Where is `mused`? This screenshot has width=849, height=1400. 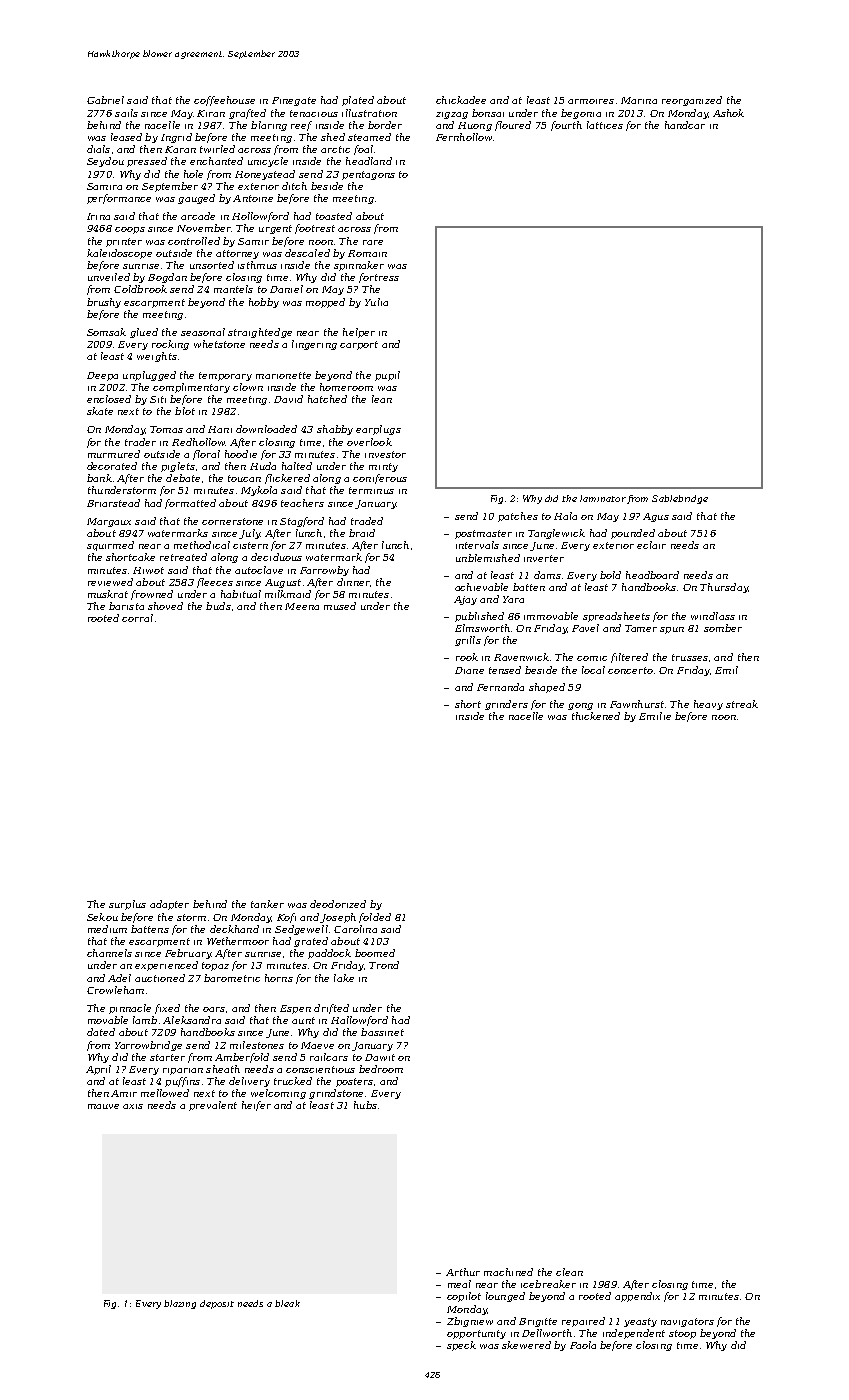
mused is located at coordinates (340, 606).
